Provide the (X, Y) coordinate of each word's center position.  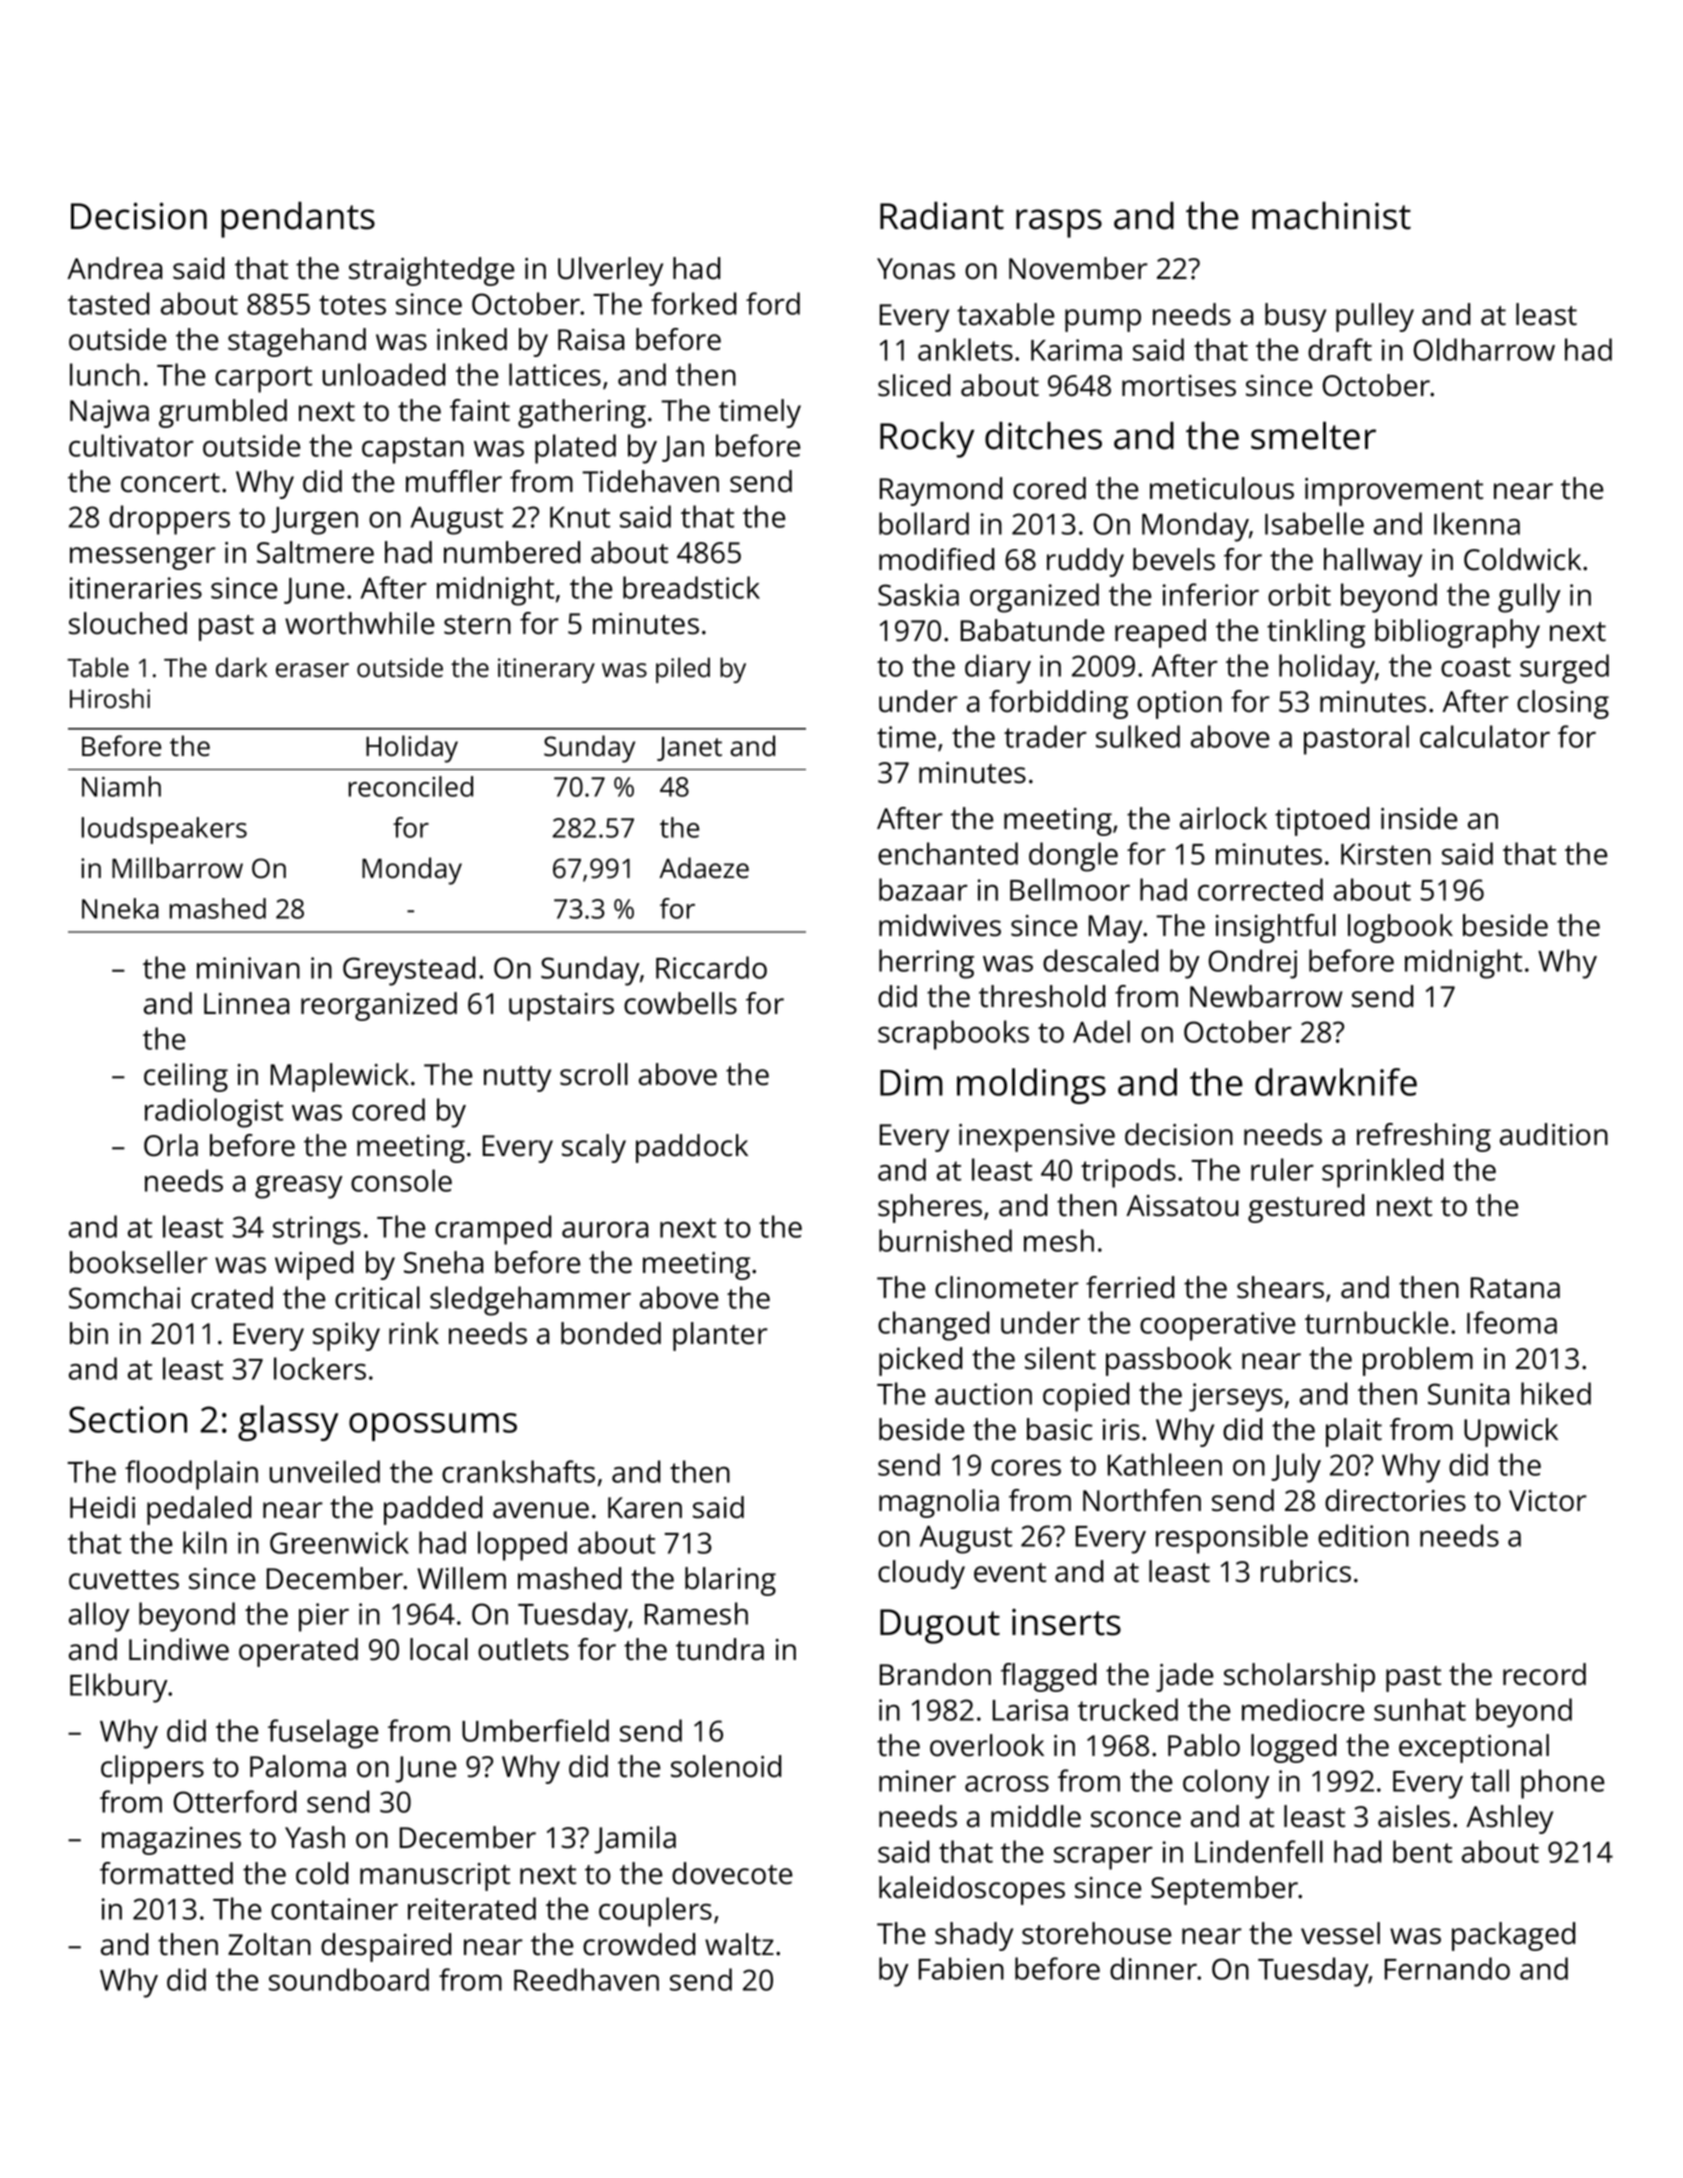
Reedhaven (586, 1979)
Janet (689, 749)
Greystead (409, 971)
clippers (152, 1769)
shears (1280, 1287)
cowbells (680, 1003)
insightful (1276, 928)
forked (693, 303)
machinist (1331, 216)
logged (1293, 1748)
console (401, 1180)
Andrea (114, 268)
